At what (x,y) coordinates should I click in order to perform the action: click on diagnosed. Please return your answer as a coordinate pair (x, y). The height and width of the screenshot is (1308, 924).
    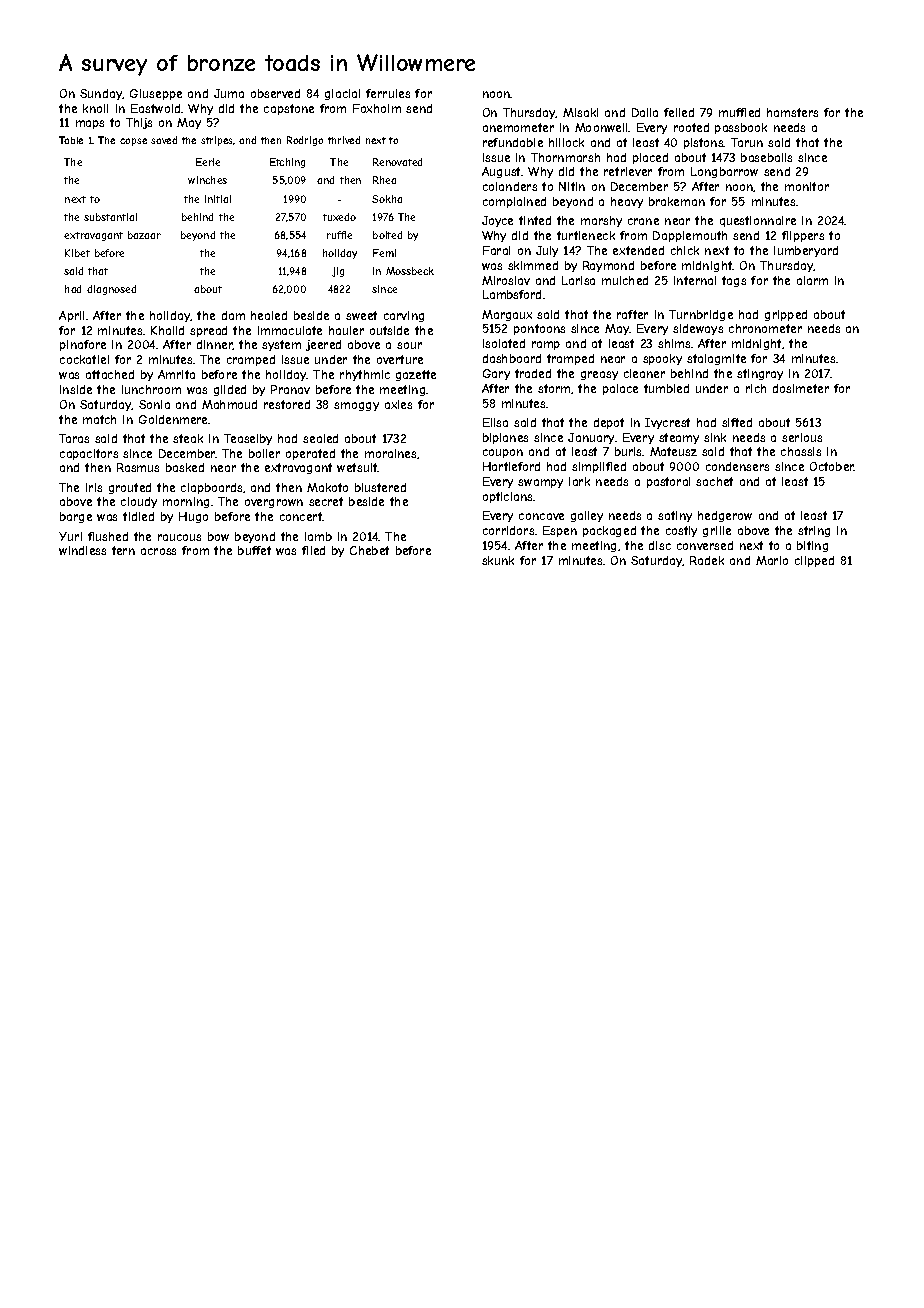
    Looking at the image, I should click on (111, 290).
